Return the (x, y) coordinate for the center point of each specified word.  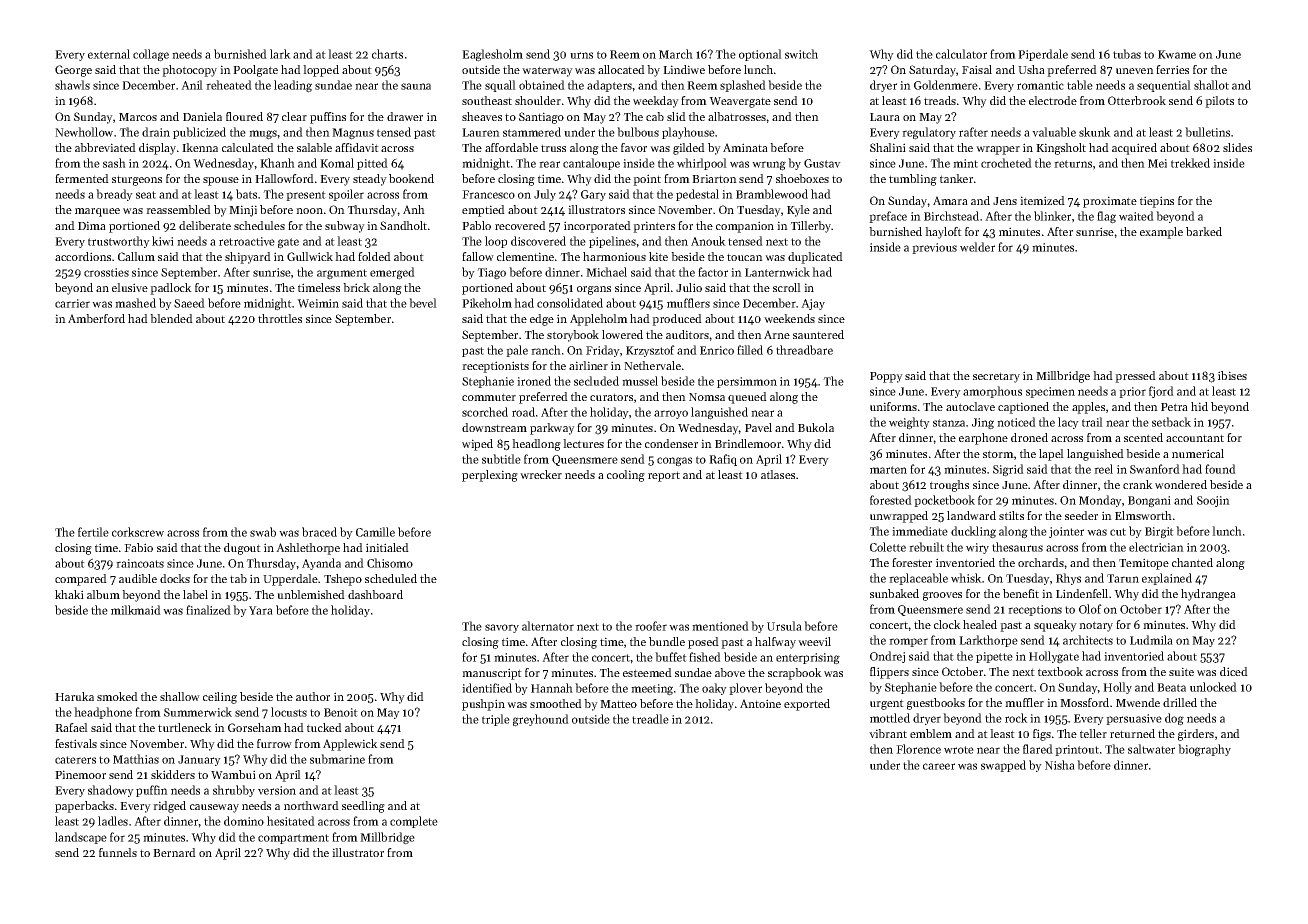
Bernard (174, 852)
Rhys (1068, 579)
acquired (1134, 149)
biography (1204, 750)
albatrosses (737, 116)
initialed (387, 547)
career (939, 766)
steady (370, 180)
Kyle (798, 211)
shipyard (248, 258)
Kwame (1177, 54)
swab (263, 532)
